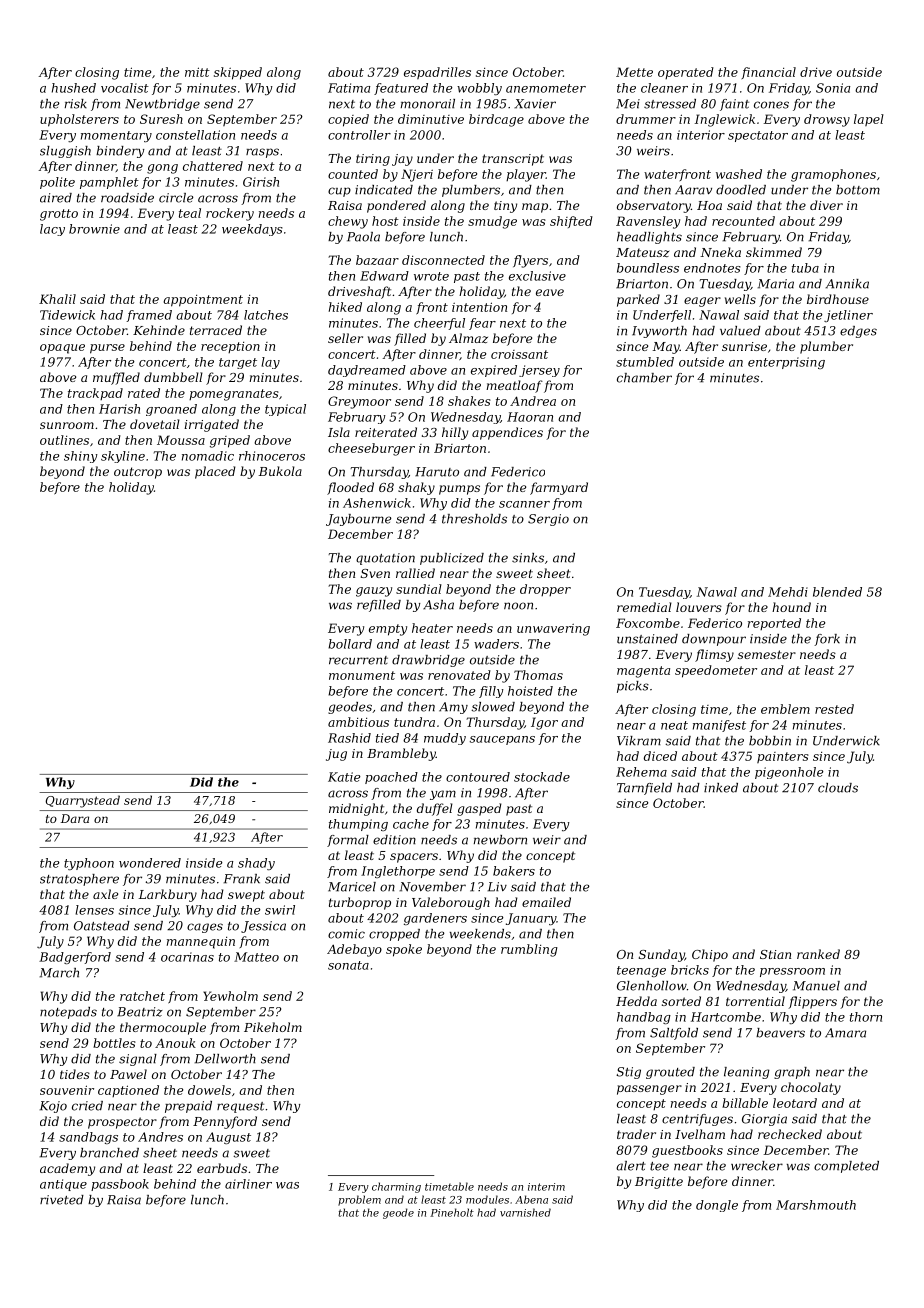  Describe the element at coordinates (769, 73) in the page. I see `financial` at that location.
